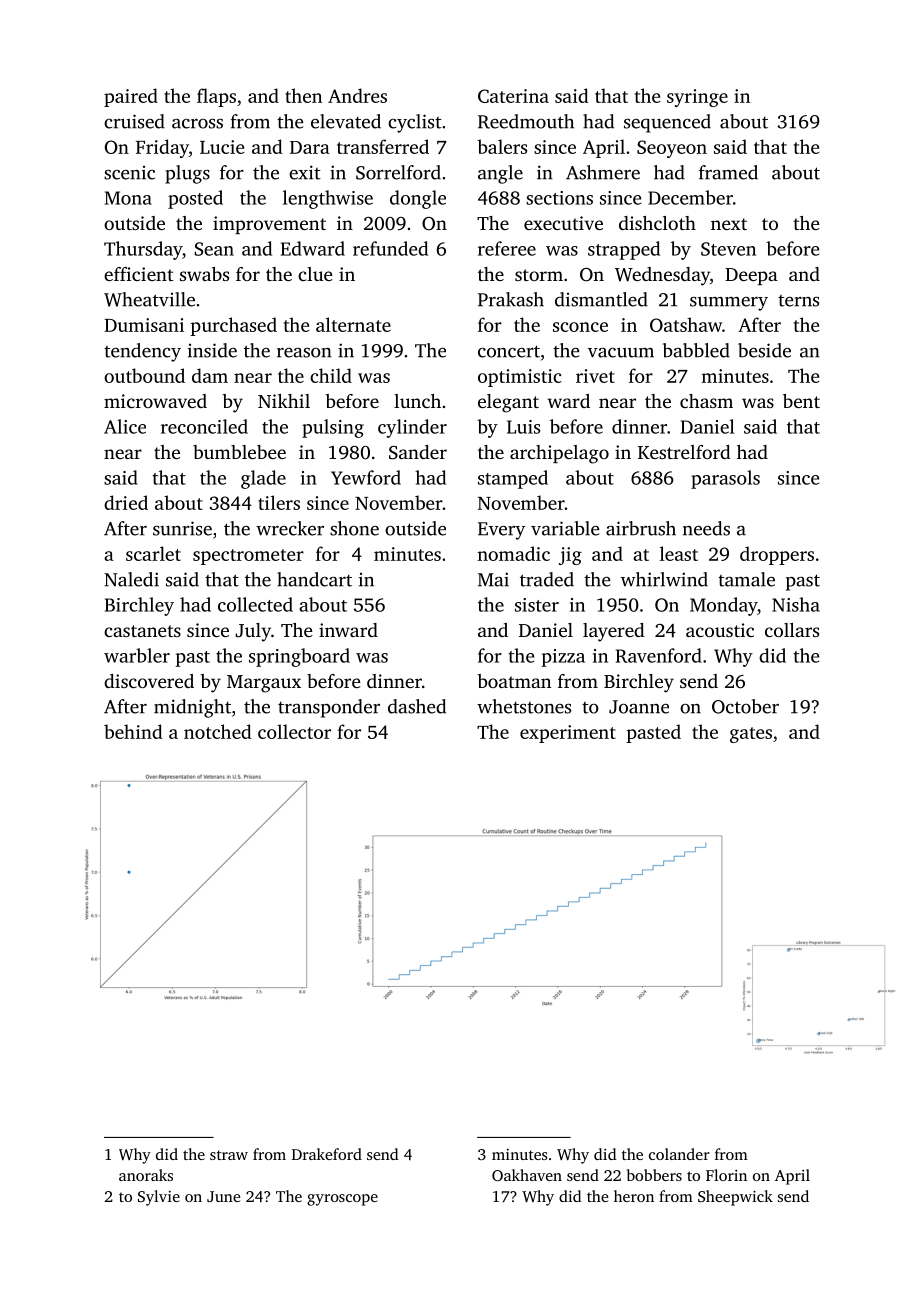 This screenshot has width=924, height=1311. I want to click on straw, so click(229, 1155).
